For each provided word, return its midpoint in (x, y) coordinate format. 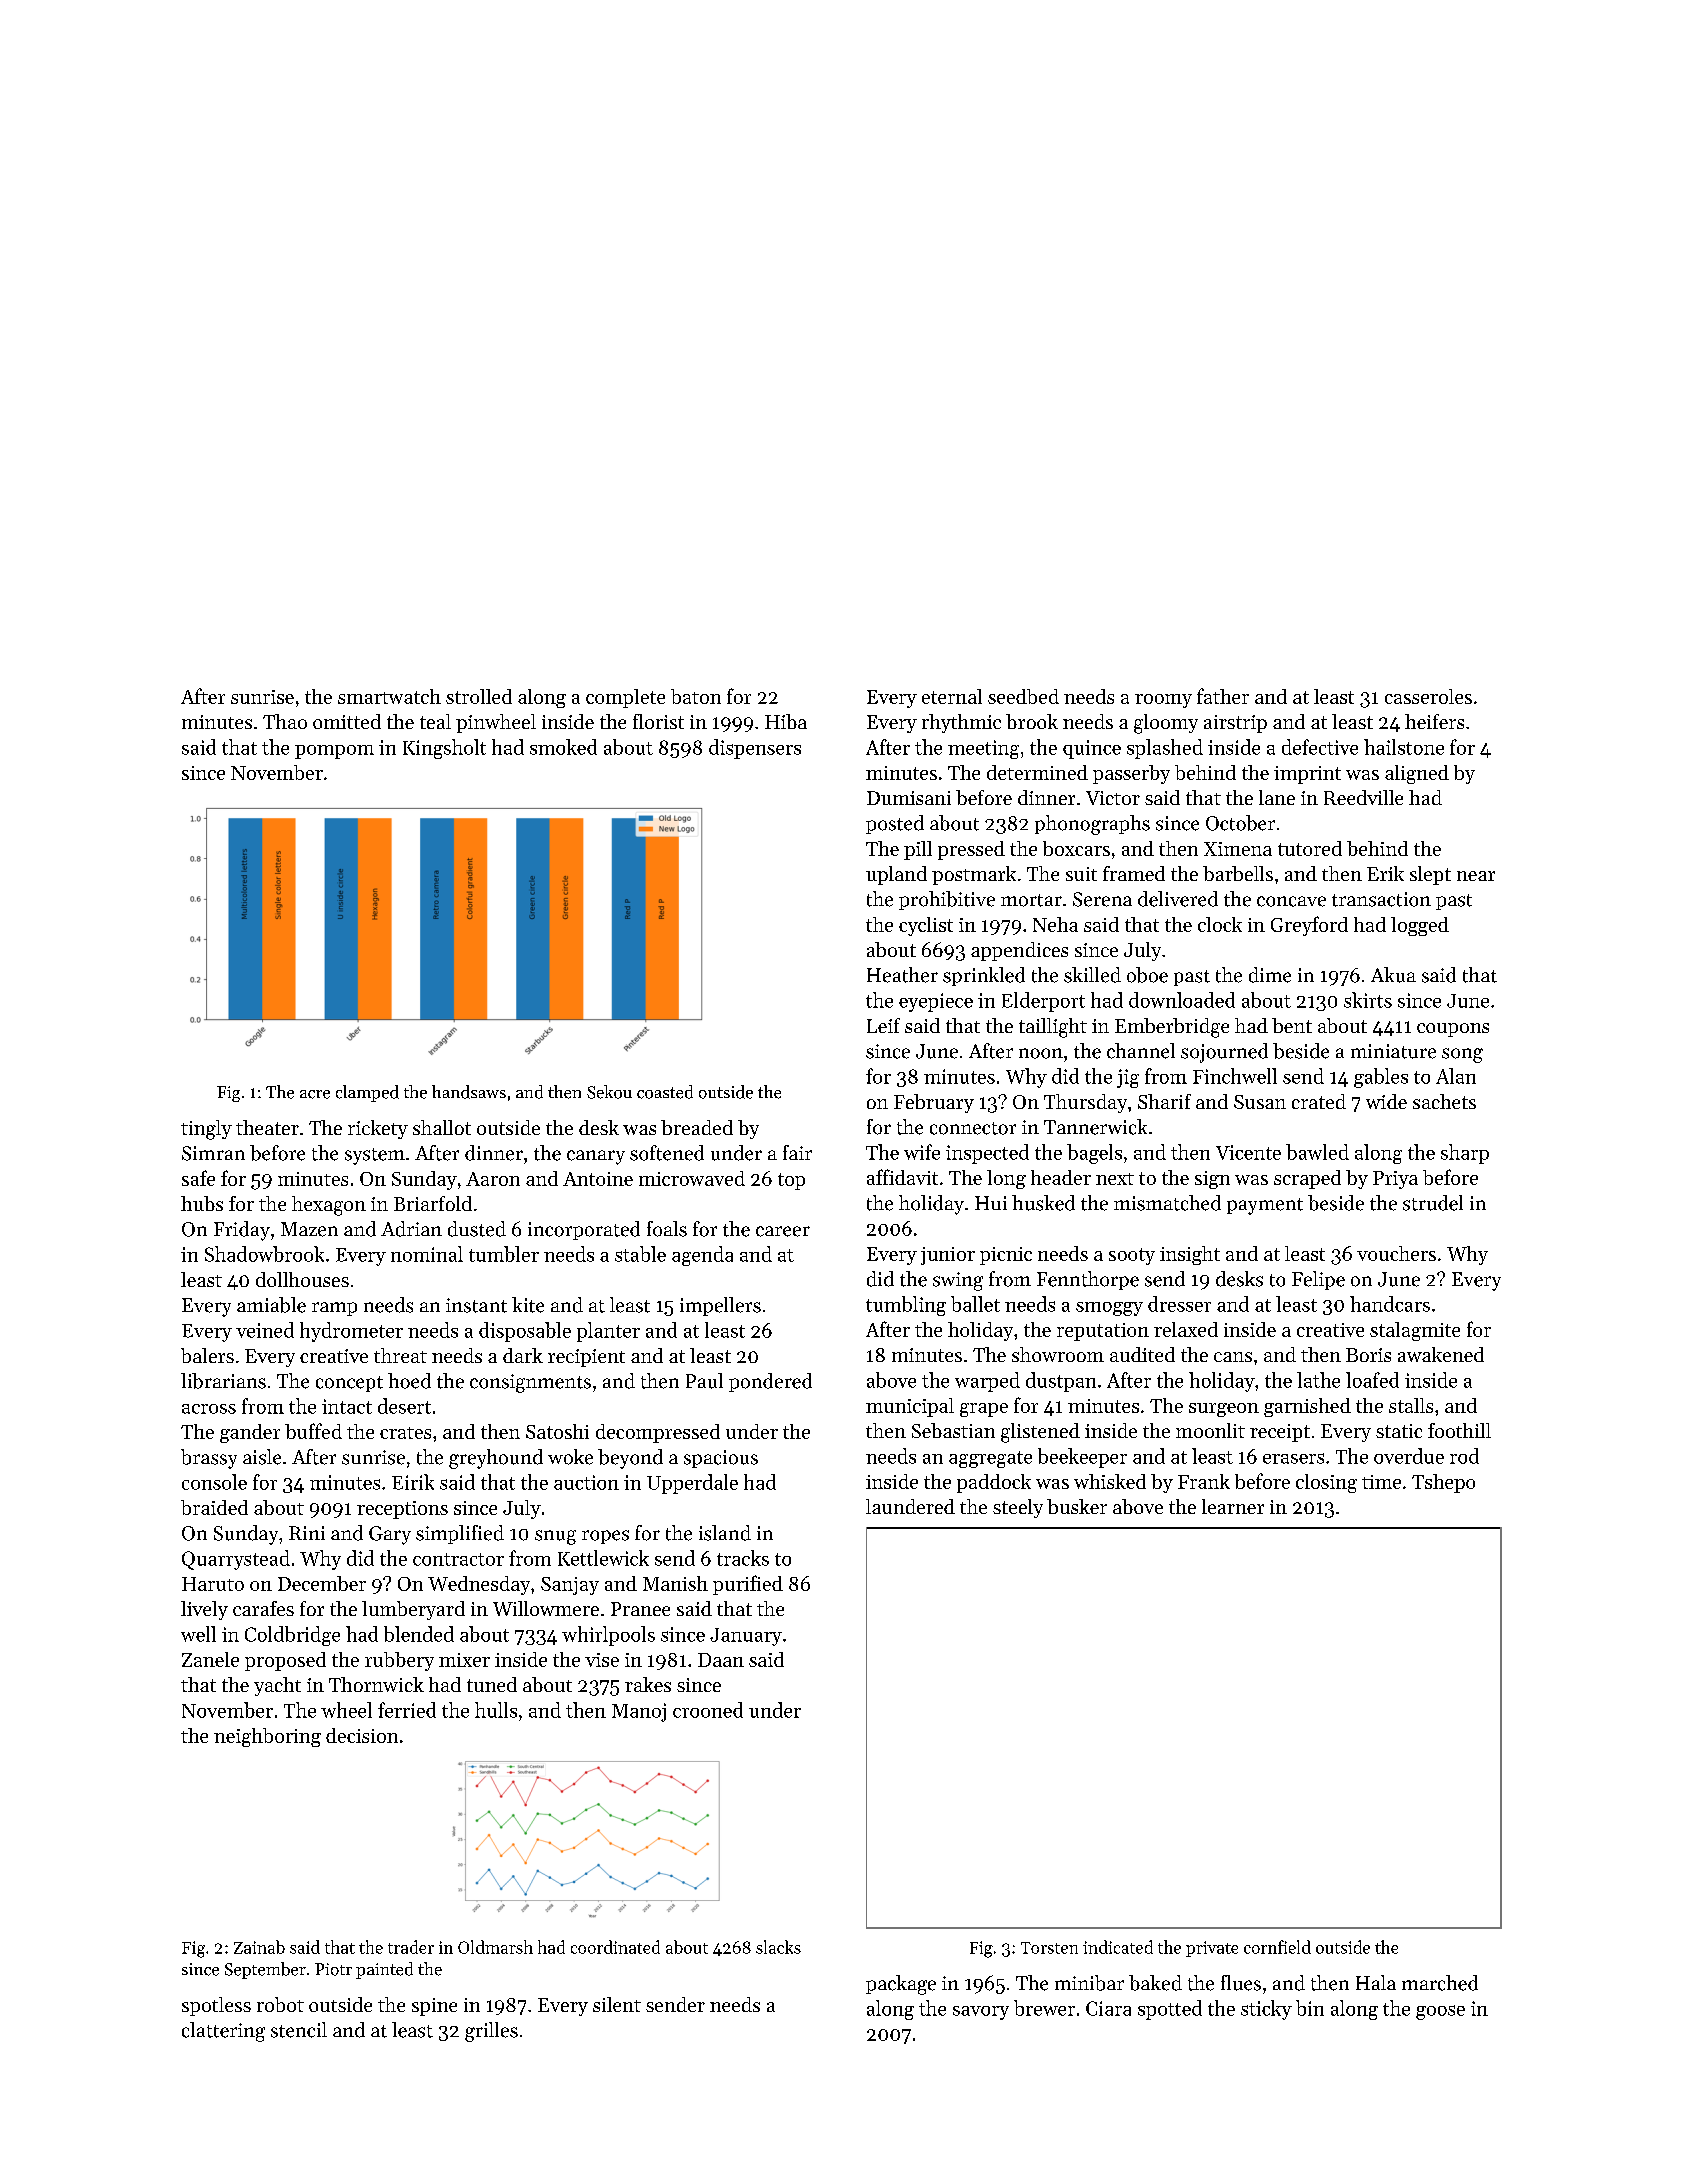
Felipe (1318, 1280)
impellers (720, 1306)
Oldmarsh (495, 1947)
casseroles (1428, 696)
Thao (285, 721)
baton (696, 696)
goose (1440, 2012)
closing (1326, 1483)
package (901, 1985)
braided (214, 1507)
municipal (910, 1407)
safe (198, 1178)
